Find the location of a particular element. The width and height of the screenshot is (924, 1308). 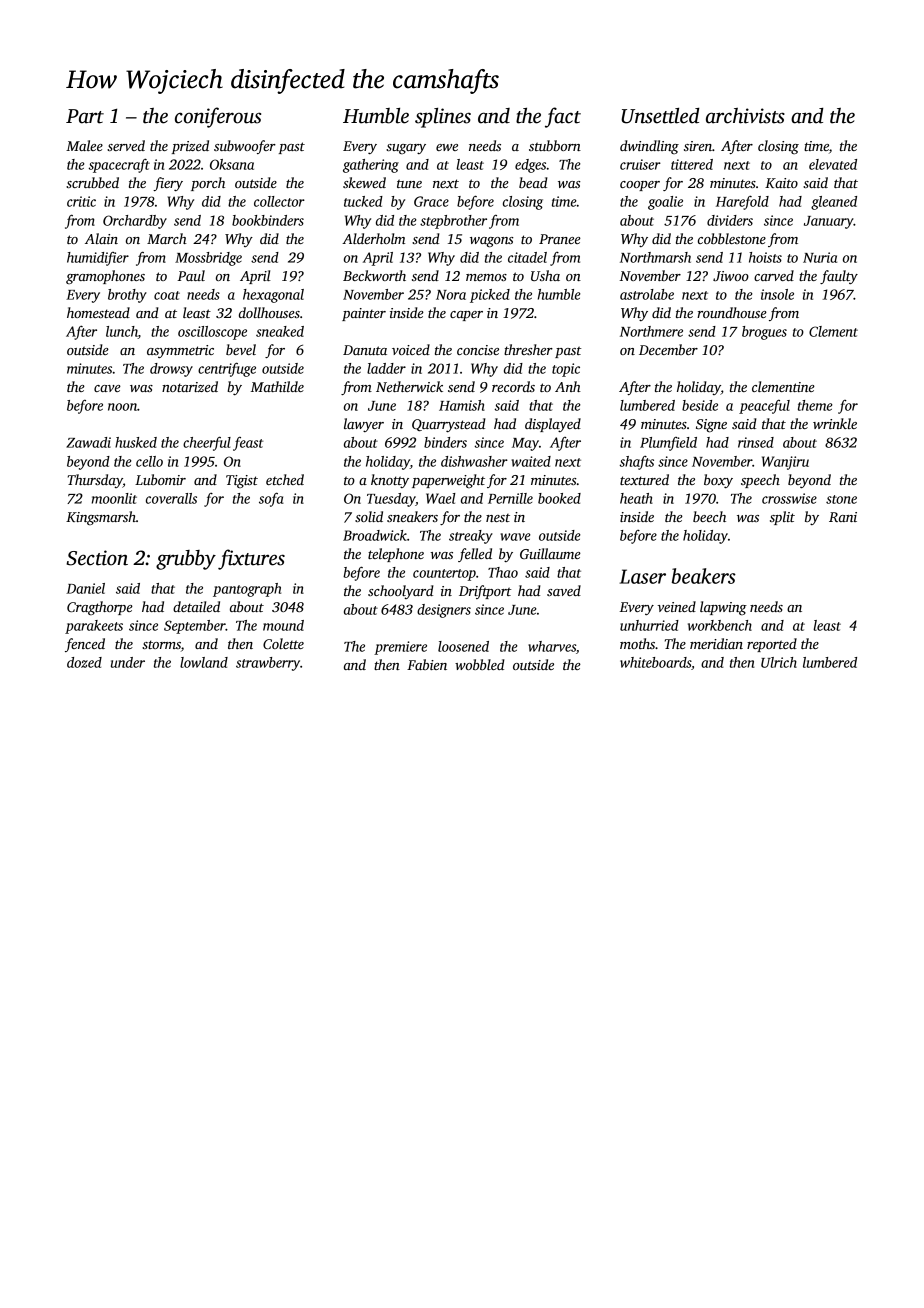

archivists is located at coordinates (745, 116).
